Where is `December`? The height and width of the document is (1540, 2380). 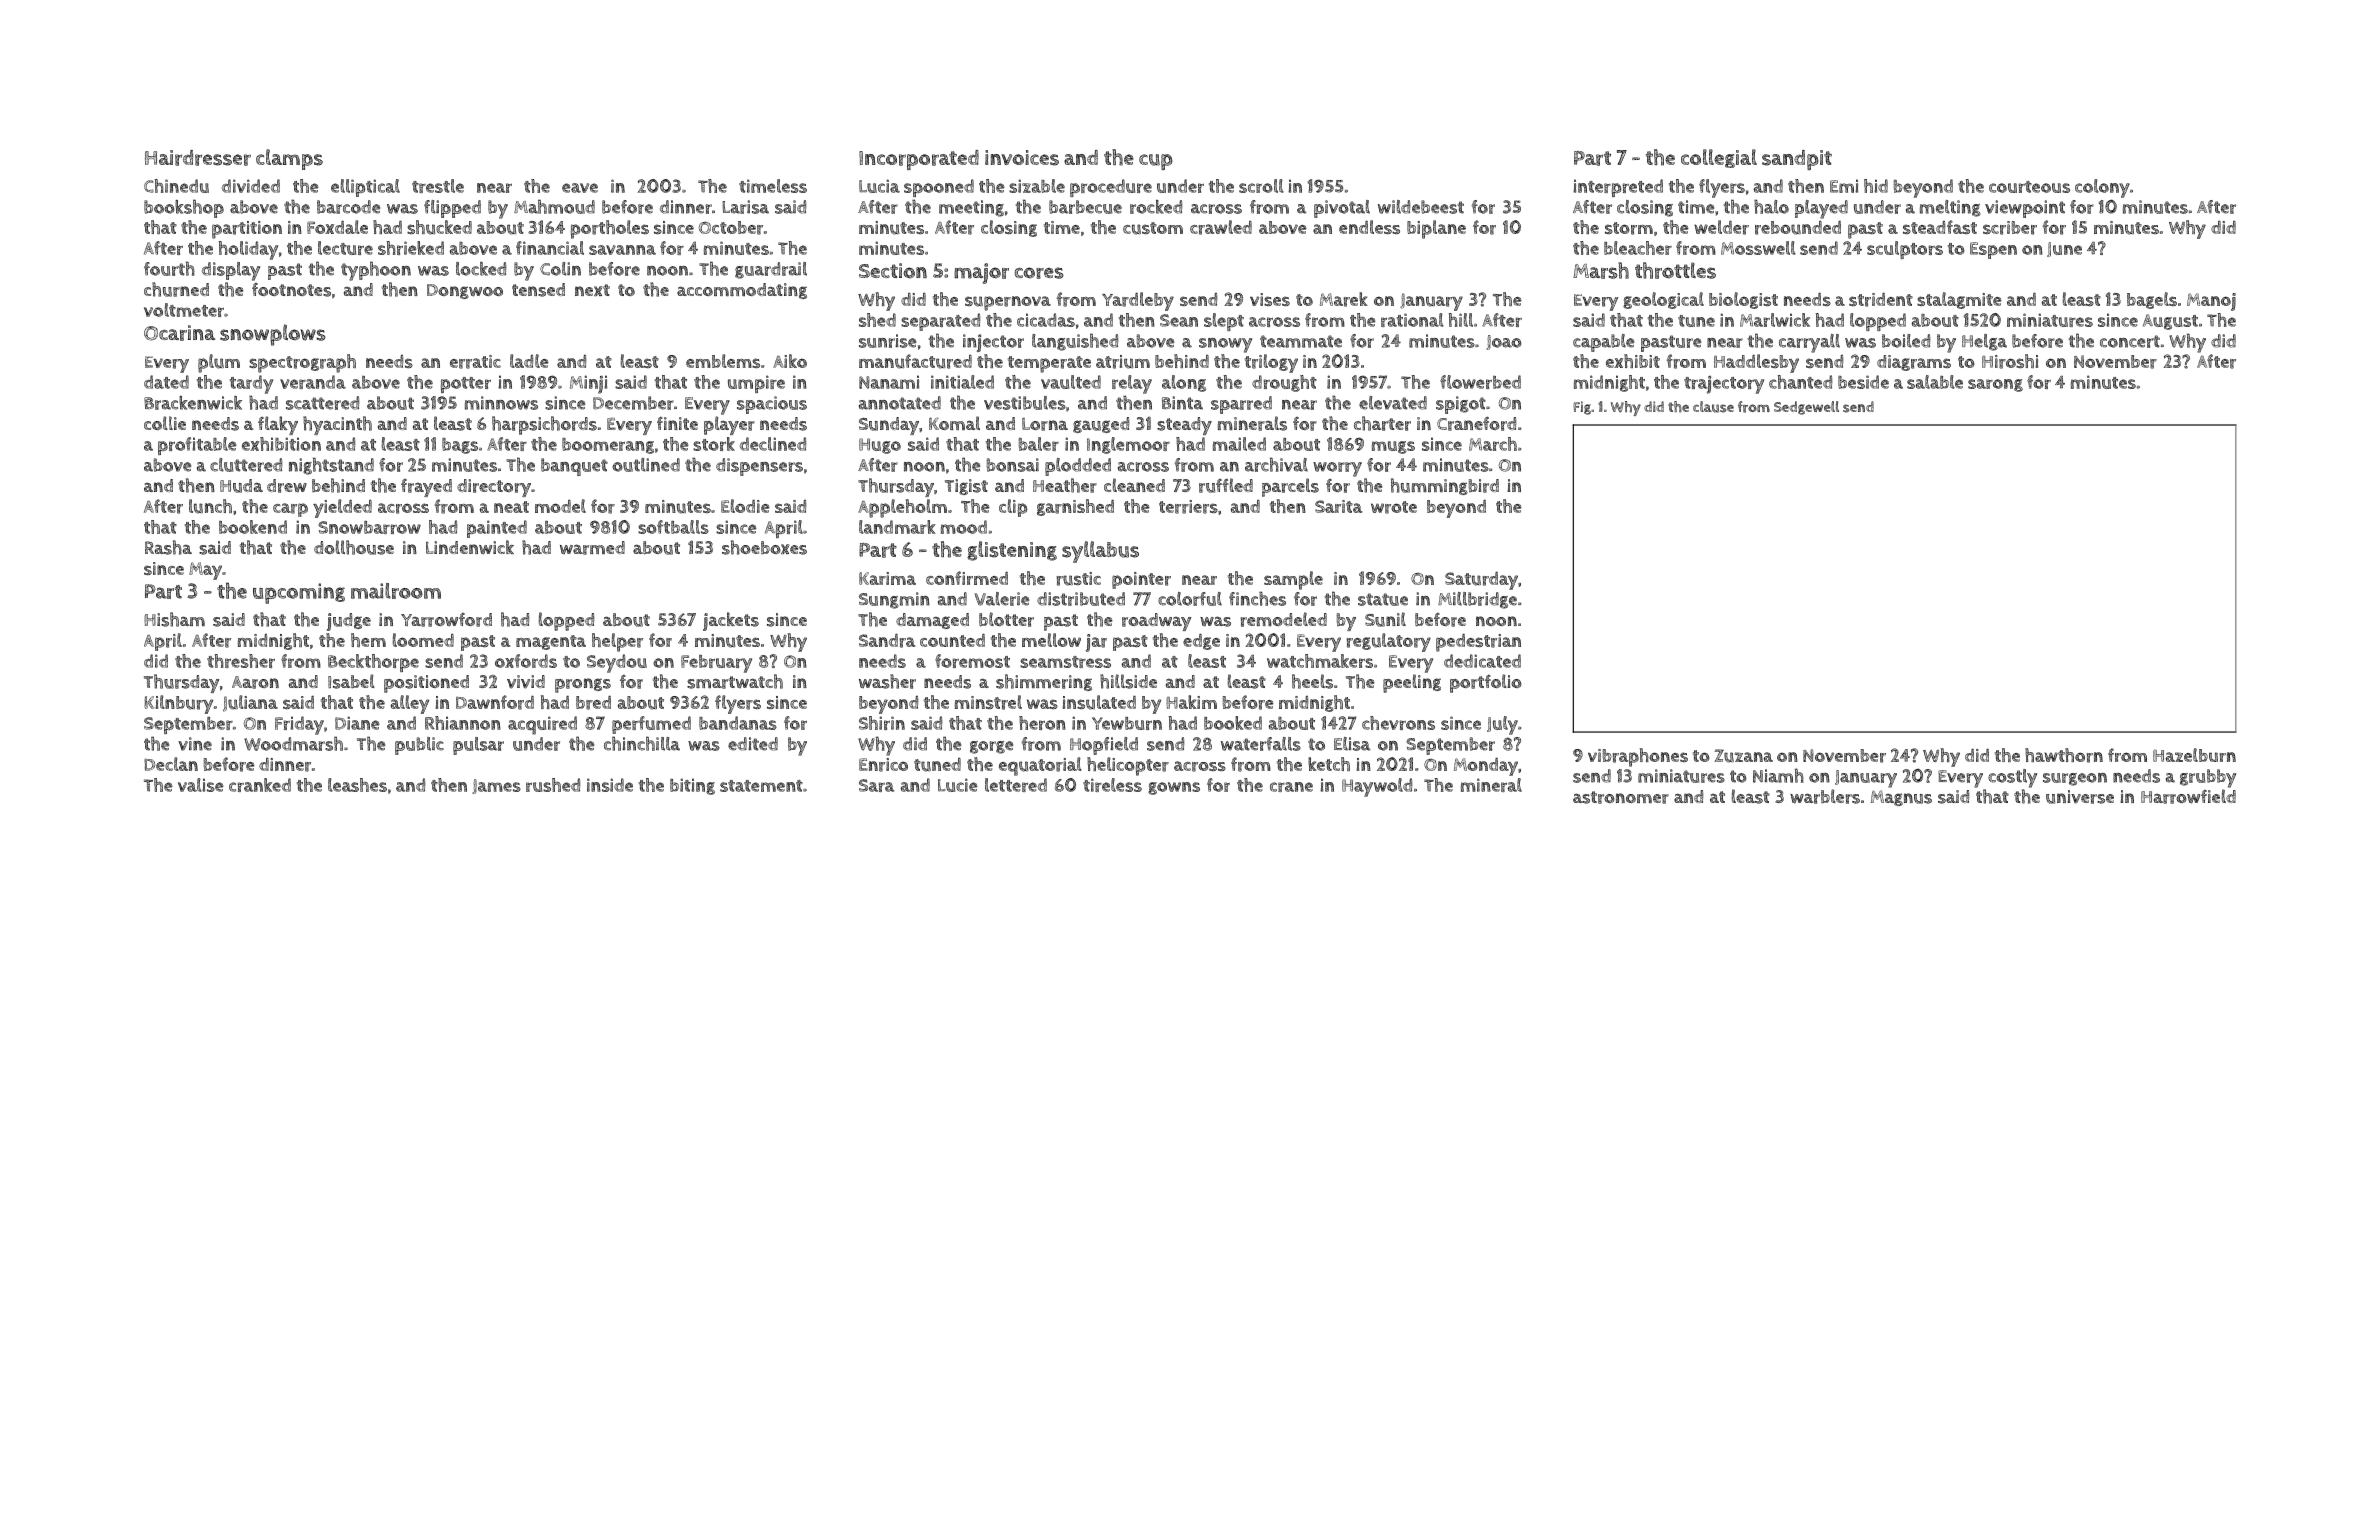
December is located at coordinates (633, 403).
